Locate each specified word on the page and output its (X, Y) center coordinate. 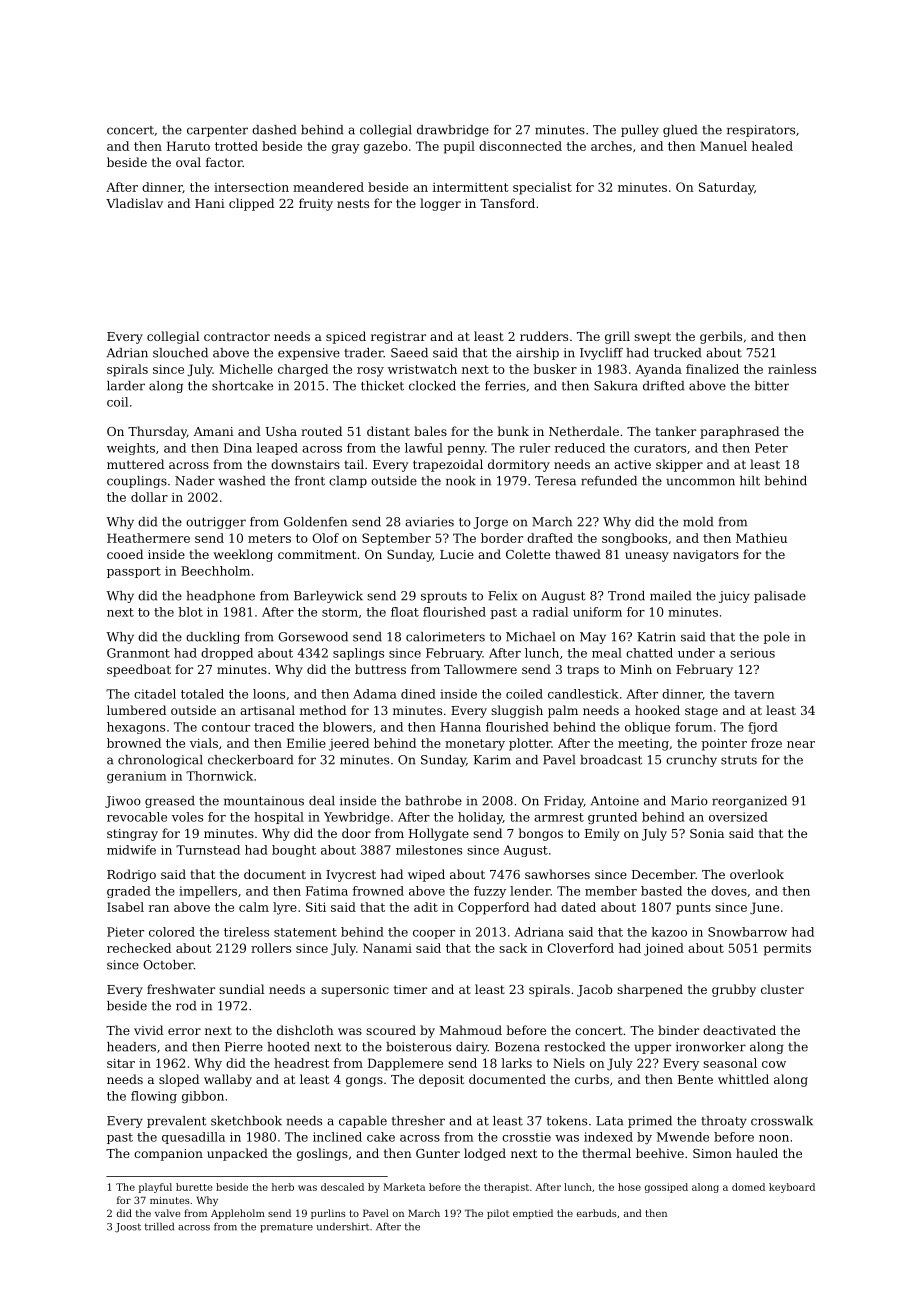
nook (461, 481)
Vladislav (134, 203)
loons (269, 694)
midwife (131, 850)
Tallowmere (480, 669)
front (310, 481)
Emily (602, 834)
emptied (533, 1214)
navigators (706, 556)
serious (752, 653)
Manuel (723, 146)
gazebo (386, 147)
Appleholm (238, 1214)
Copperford (493, 908)
